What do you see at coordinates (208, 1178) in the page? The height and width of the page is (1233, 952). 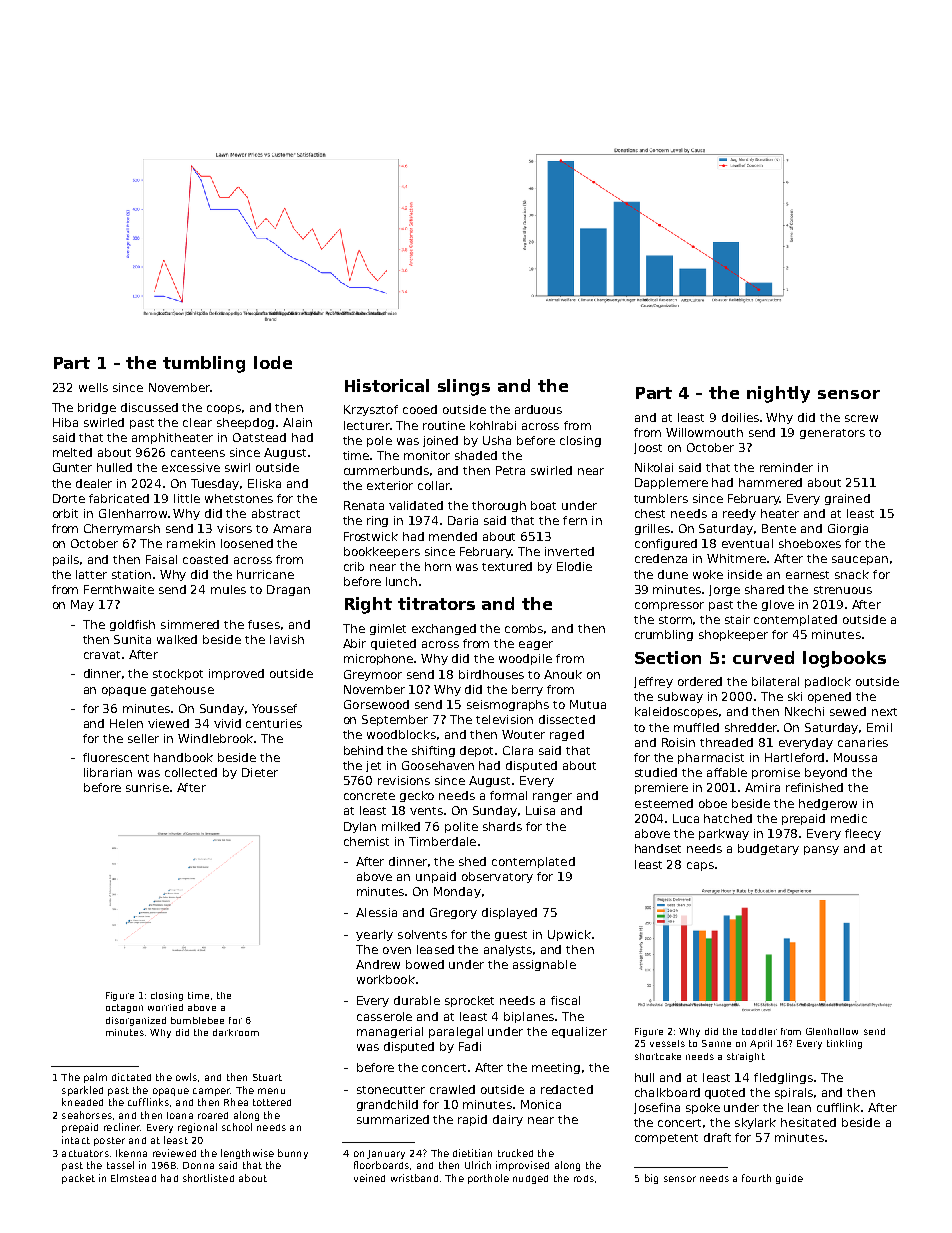 I see `shortlisted` at bounding box center [208, 1178].
